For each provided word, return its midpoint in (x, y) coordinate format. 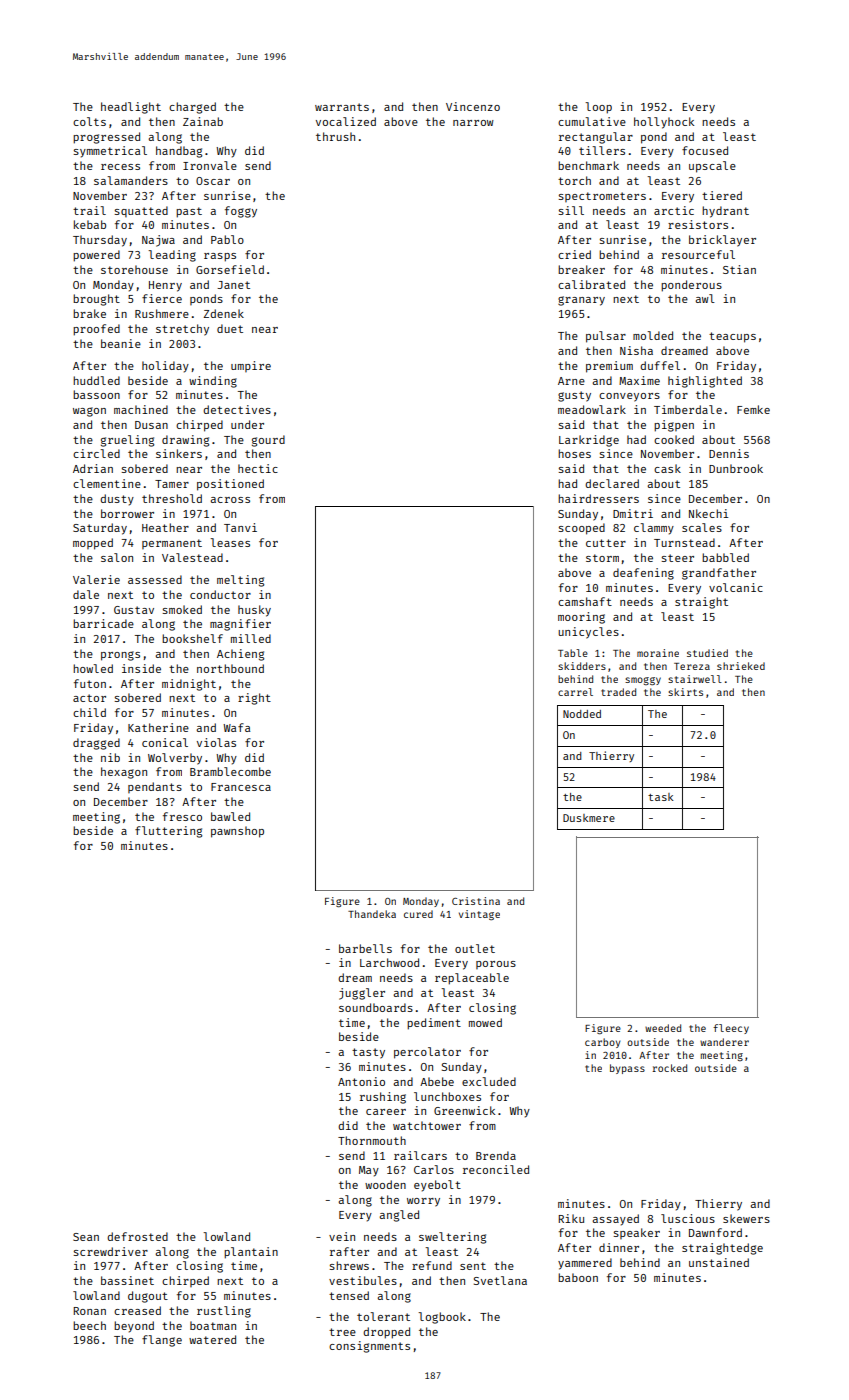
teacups (732, 337)
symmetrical (110, 152)
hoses (574, 453)
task (661, 797)
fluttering (168, 832)
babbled (725, 557)
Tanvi (240, 527)
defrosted (137, 1236)
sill (571, 210)
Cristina (476, 901)
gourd (268, 441)
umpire (251, 366)
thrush (335, 136)
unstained (719, 1262)
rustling (224, 1312)
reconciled (496, 1169)
